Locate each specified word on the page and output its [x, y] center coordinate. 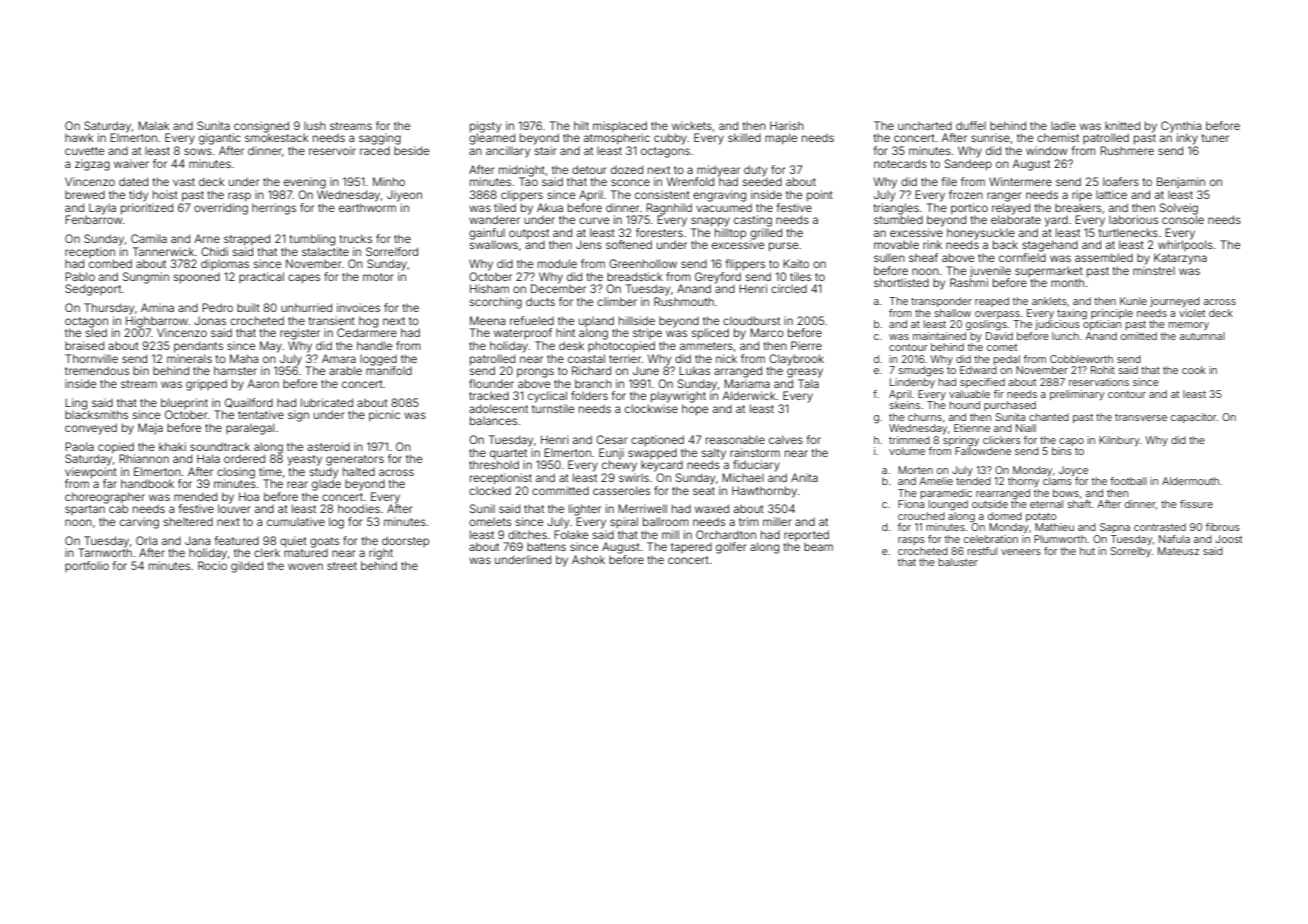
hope [695, 410]
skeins [905, 405]
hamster [235, 370]
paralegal [250, 429]
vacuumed [724, 207]
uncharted [925, 126]
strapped [247, 239]
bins [1062, 451]
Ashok [588, 559]
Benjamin [1181, 183]
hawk [79, 138]
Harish [787, 125]
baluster [958, 562]
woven [305, 566]
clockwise [651, 408]
